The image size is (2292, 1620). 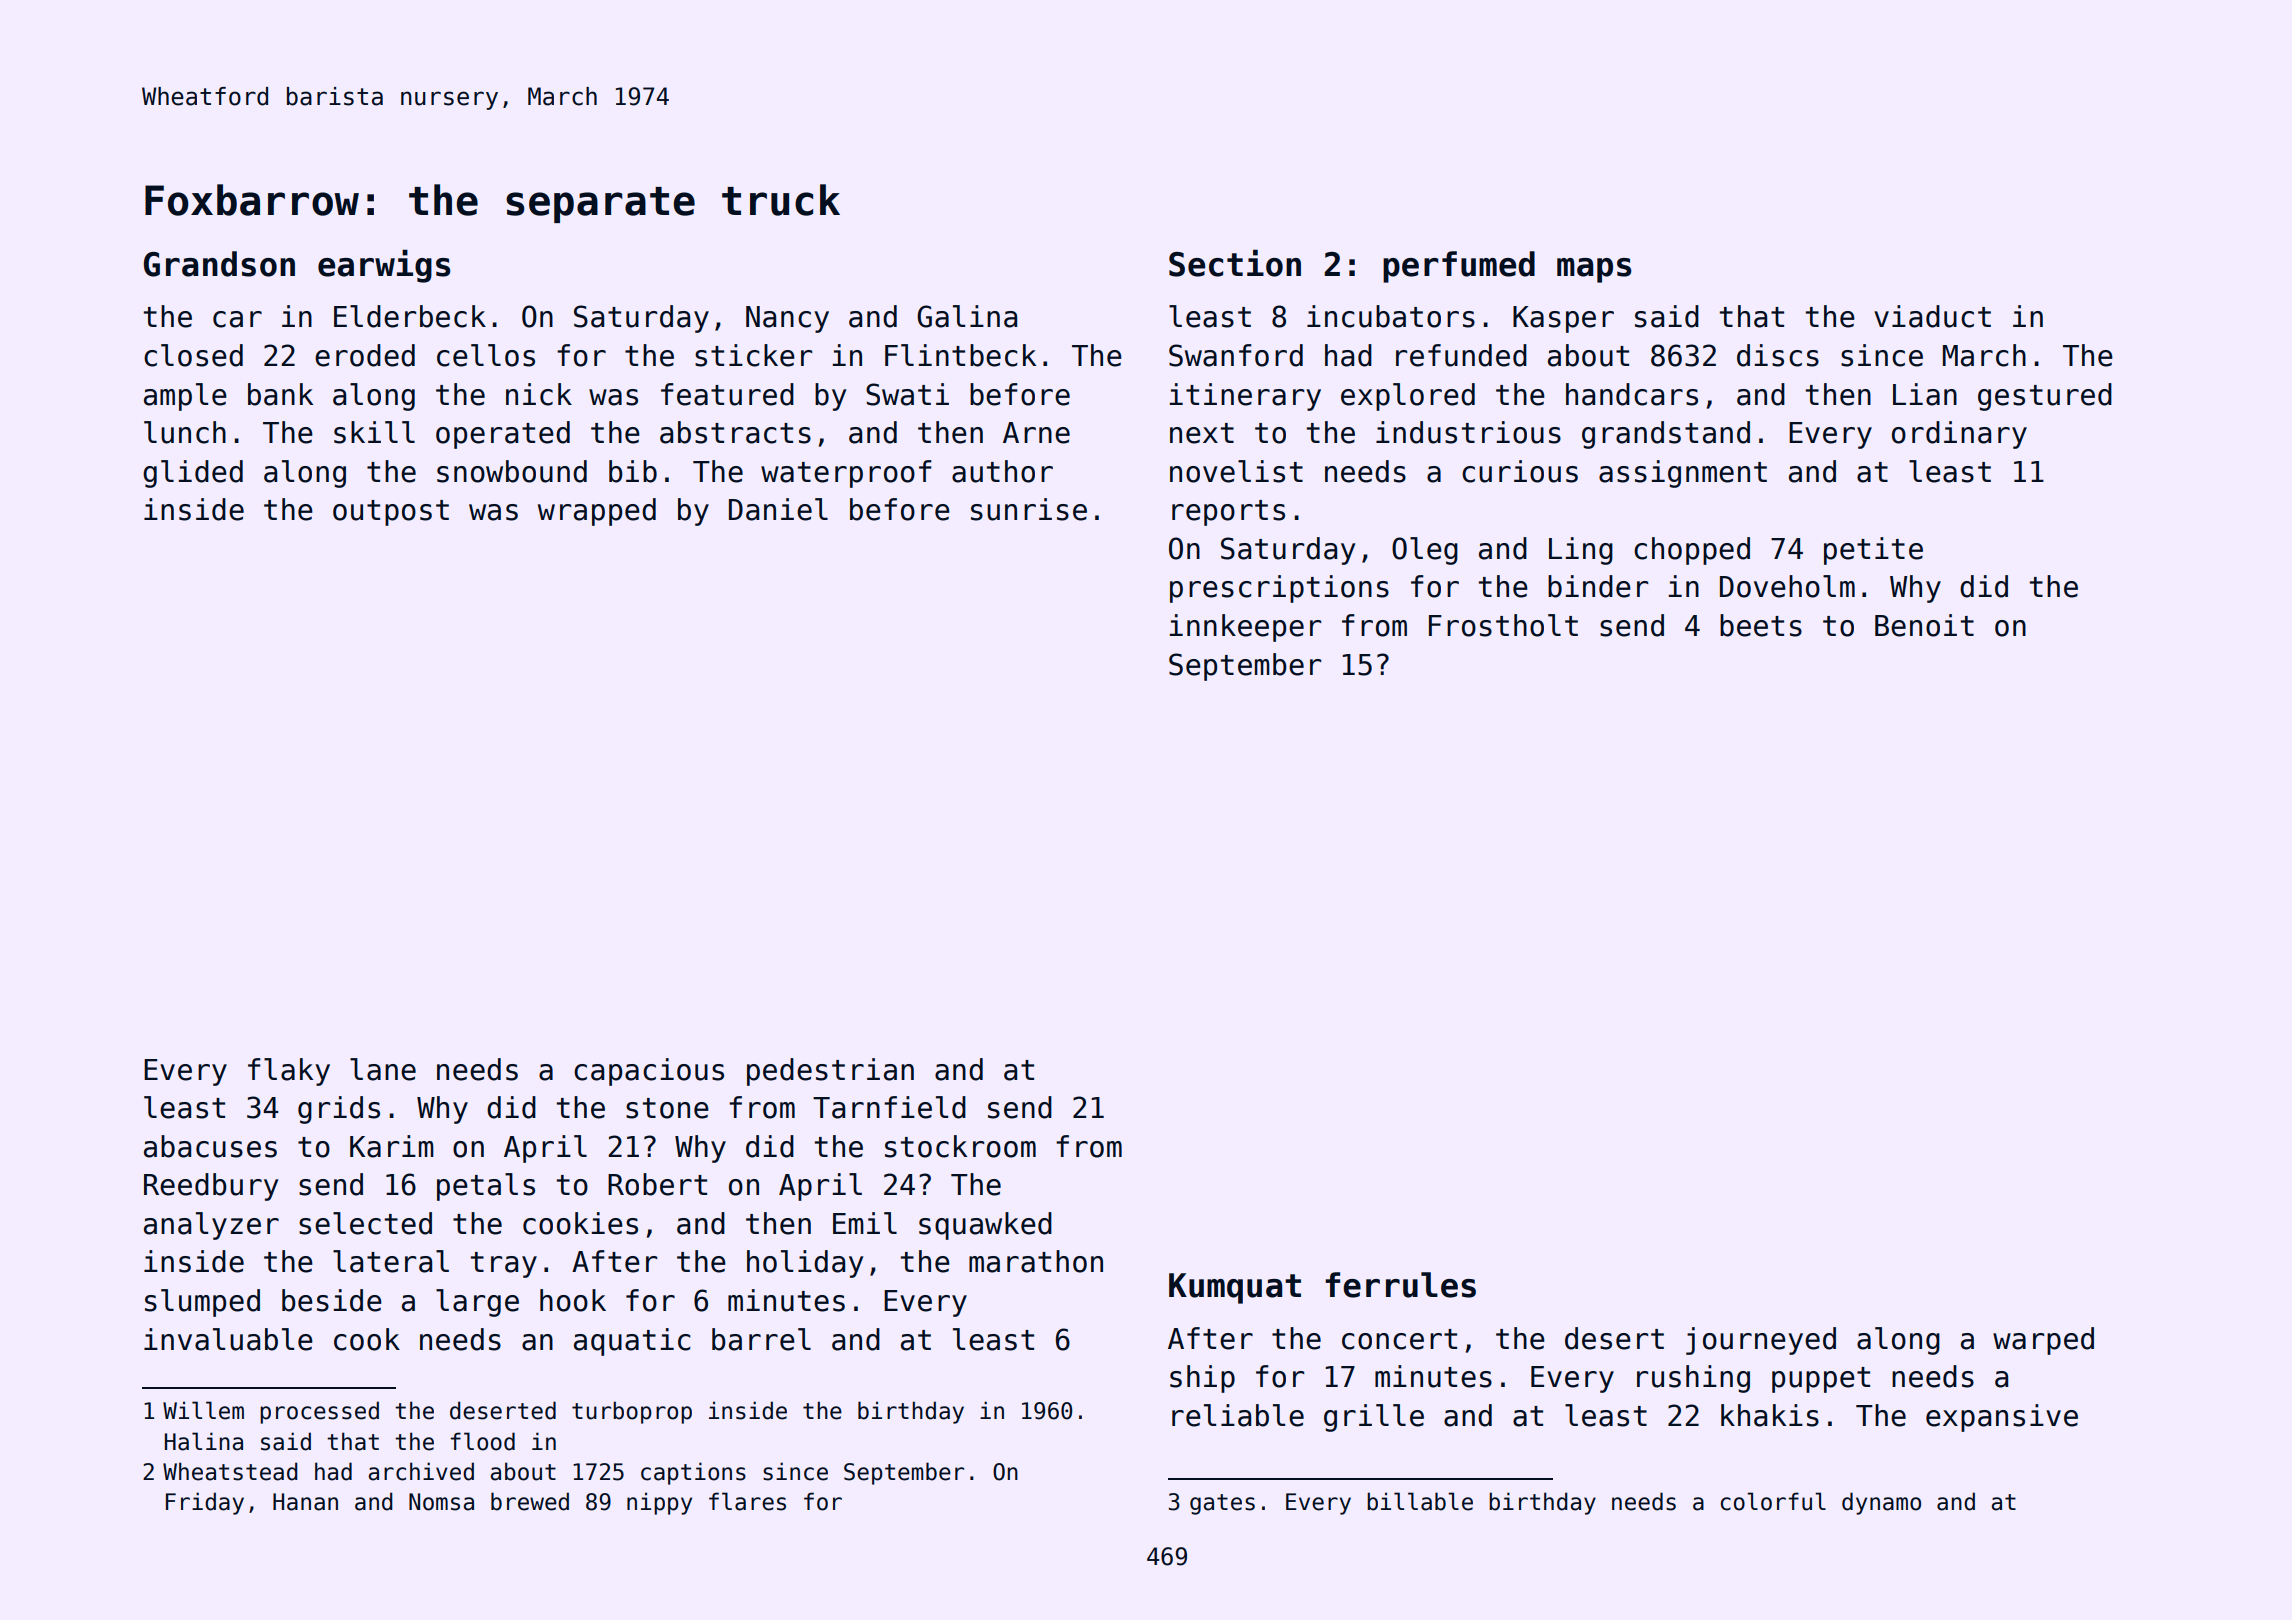 I want to click on outpost, so click(x=391, y=513).
